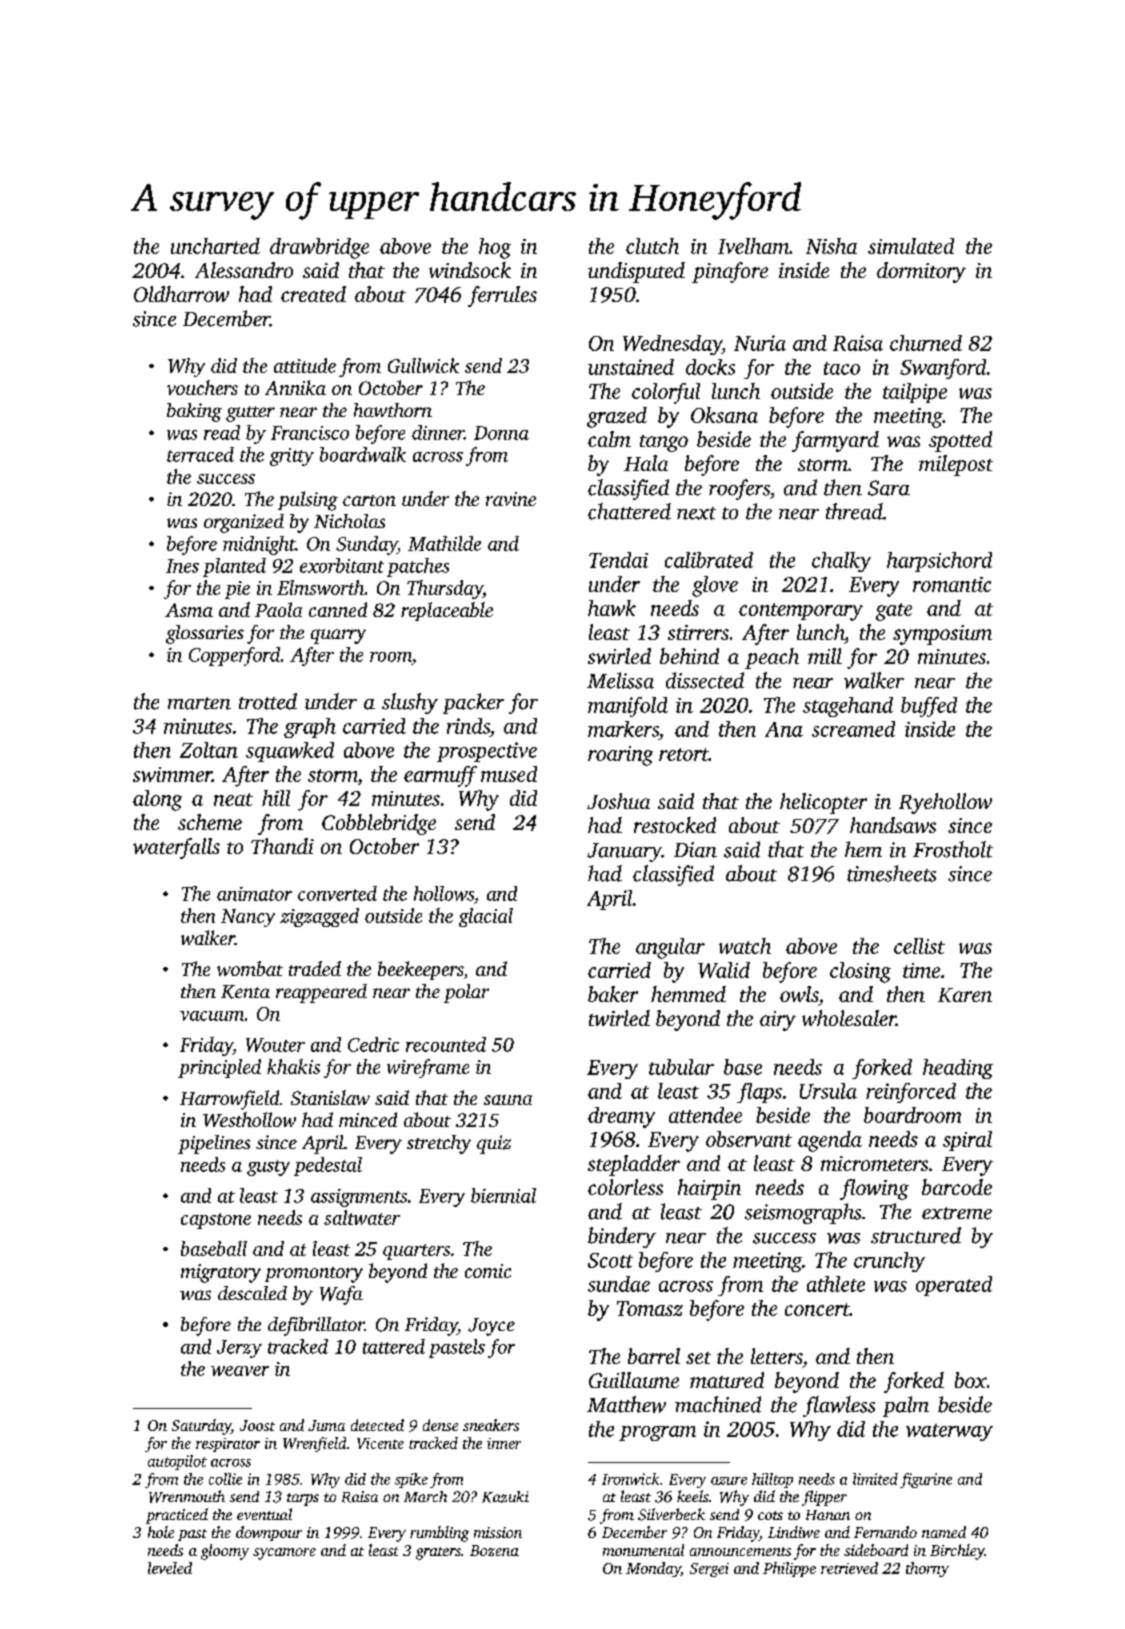  Describe the element at coordinates (170, 1568) in the document. I see `leveled` at that location.
